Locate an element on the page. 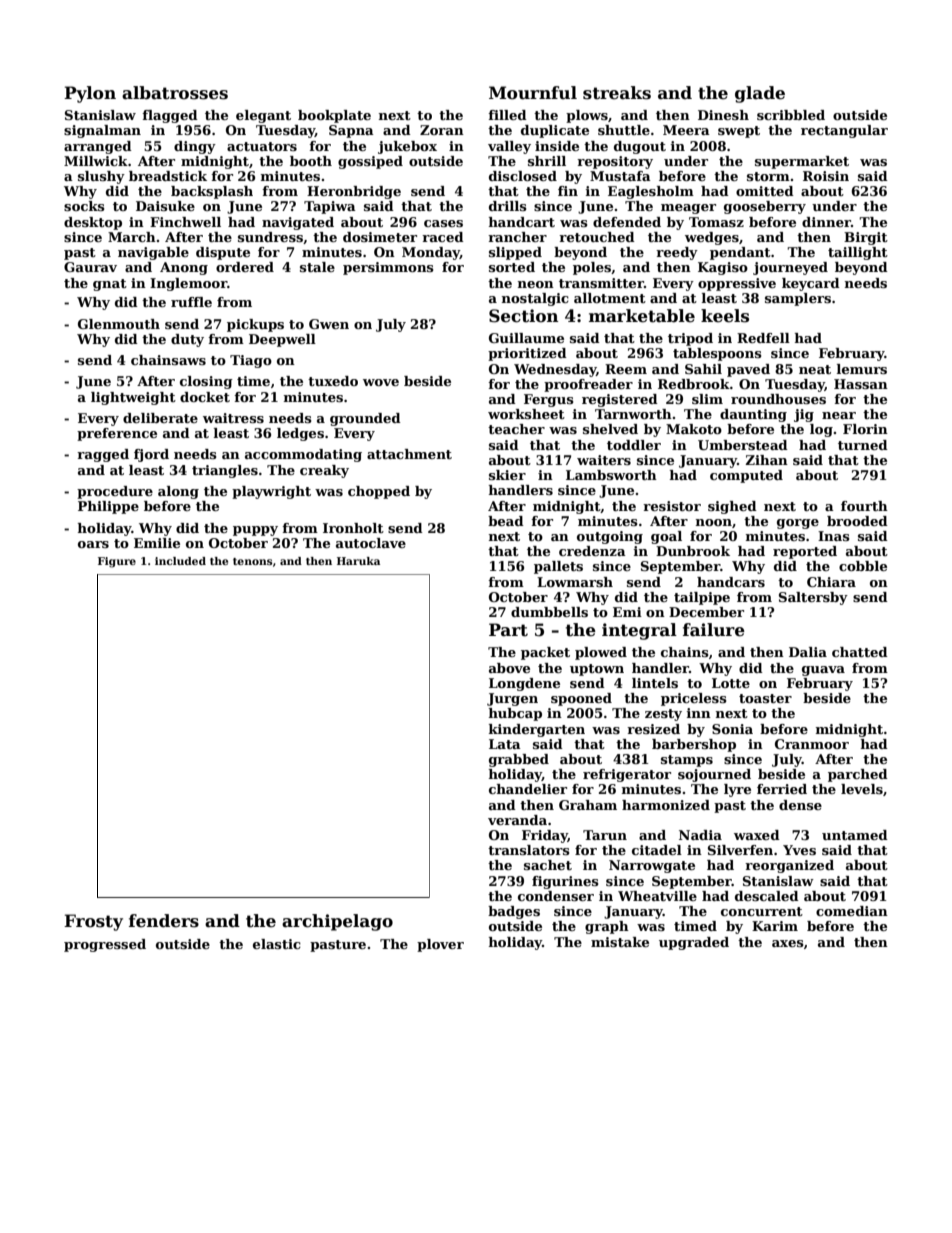 The height and width of the page is (1233, 952). Lambsworth is located at coordinates (611, 475).
